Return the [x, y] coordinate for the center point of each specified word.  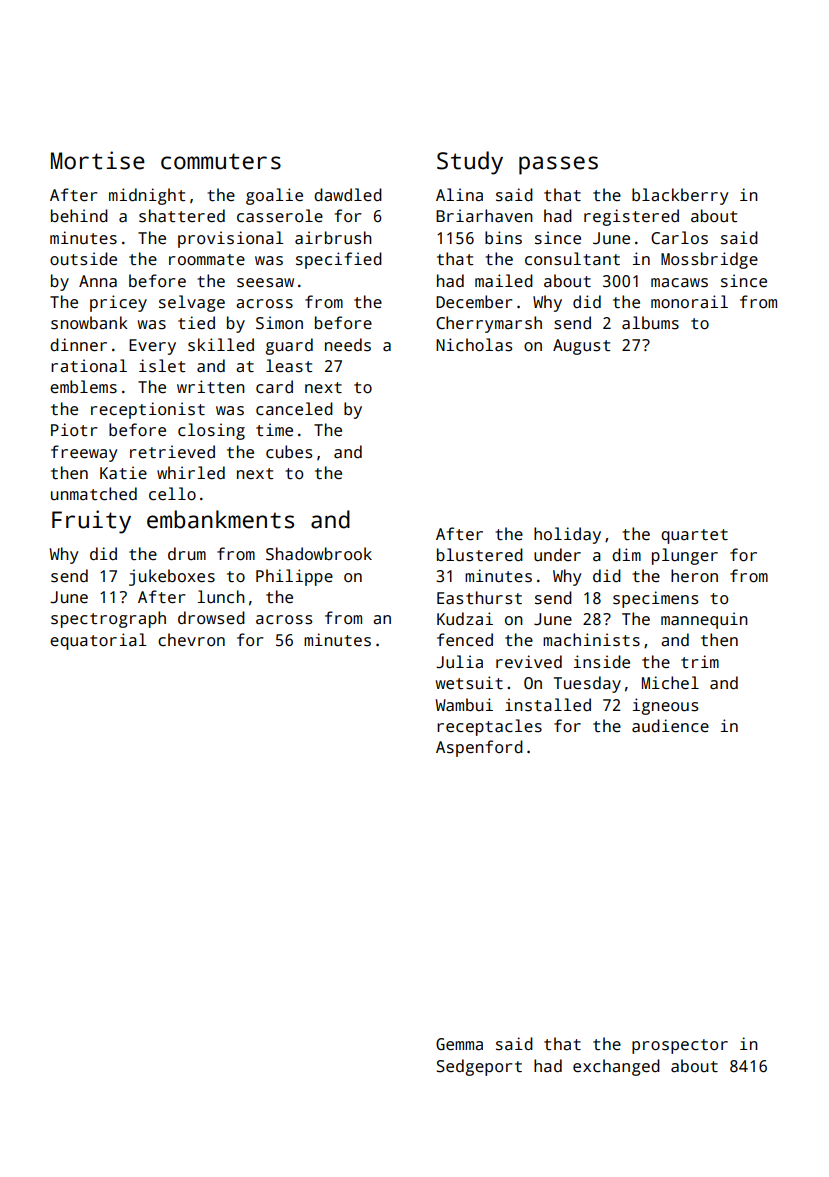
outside [83, 259]
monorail [689, 302]
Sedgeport [479, 1067]
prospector [680, 1046]
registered [631, 217]
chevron [191, 640]
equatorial [98, 641]
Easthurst [479, 598]
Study [470, 163]
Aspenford [479, 748]
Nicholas [474, 345]
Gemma [459, 1044]
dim [626, 554]
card [274, 387]
